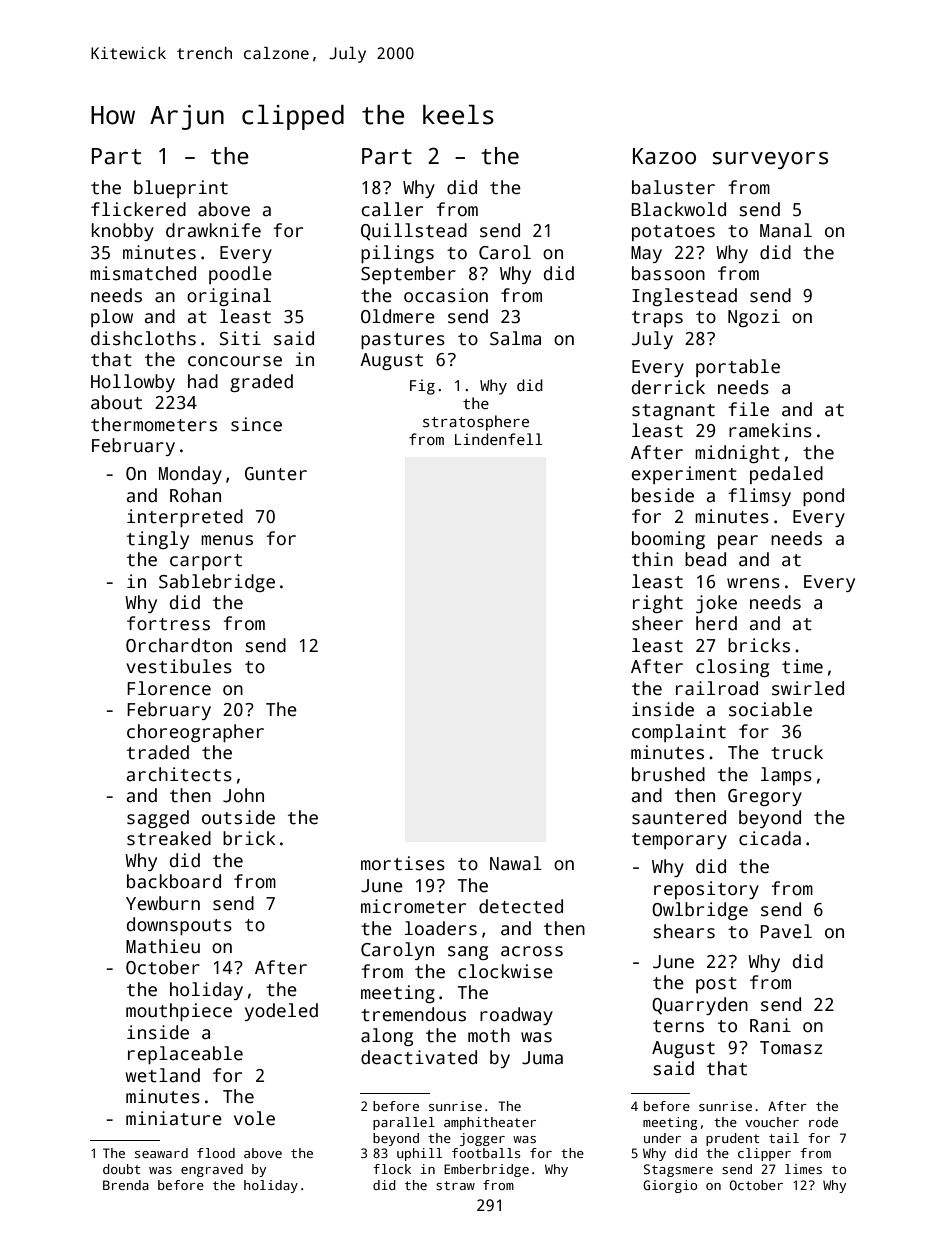 The image size is (952, 1233). I want to click on cicada, so click(770, 838).
